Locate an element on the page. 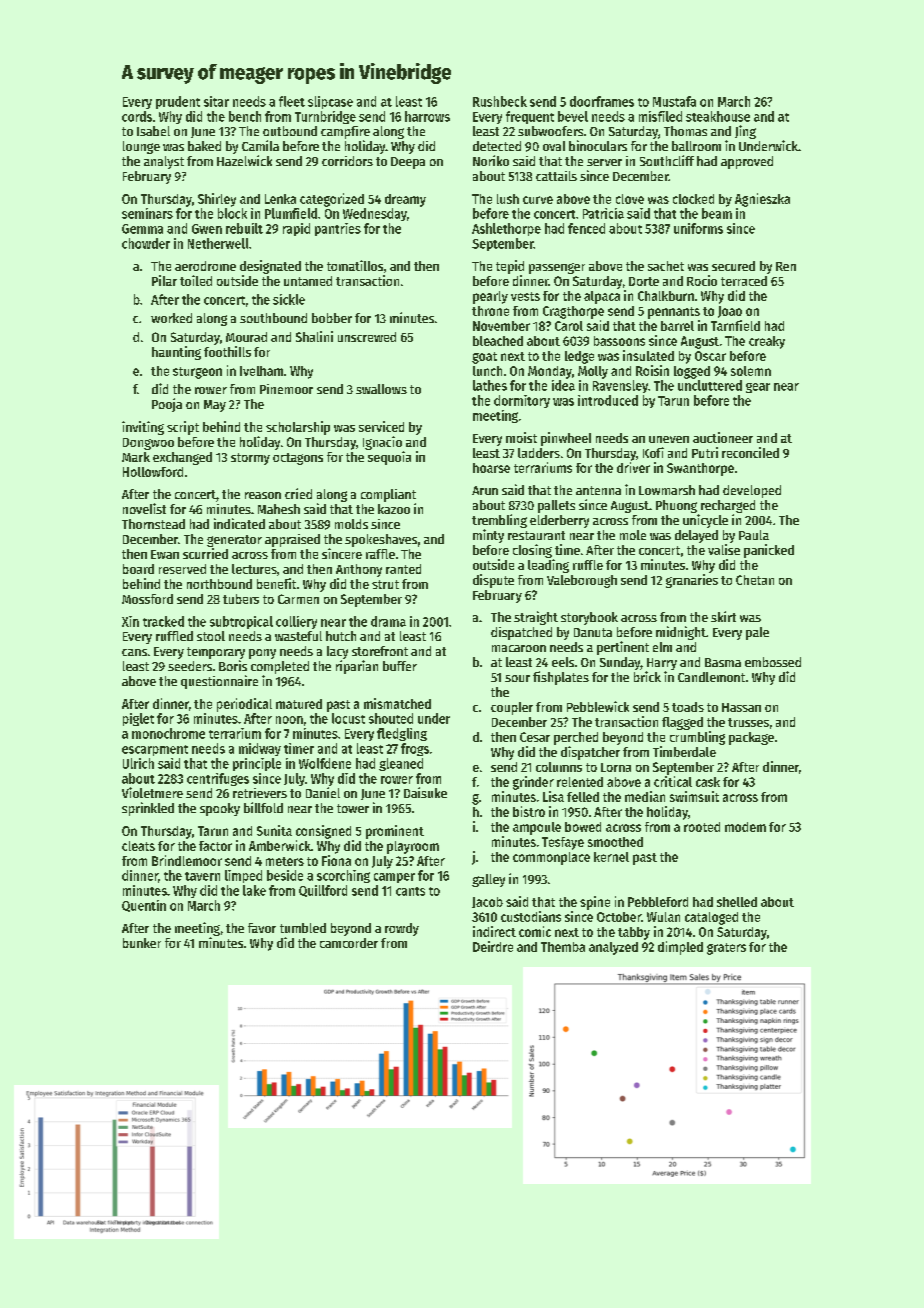  detected is located at coordinates (497, 146).
